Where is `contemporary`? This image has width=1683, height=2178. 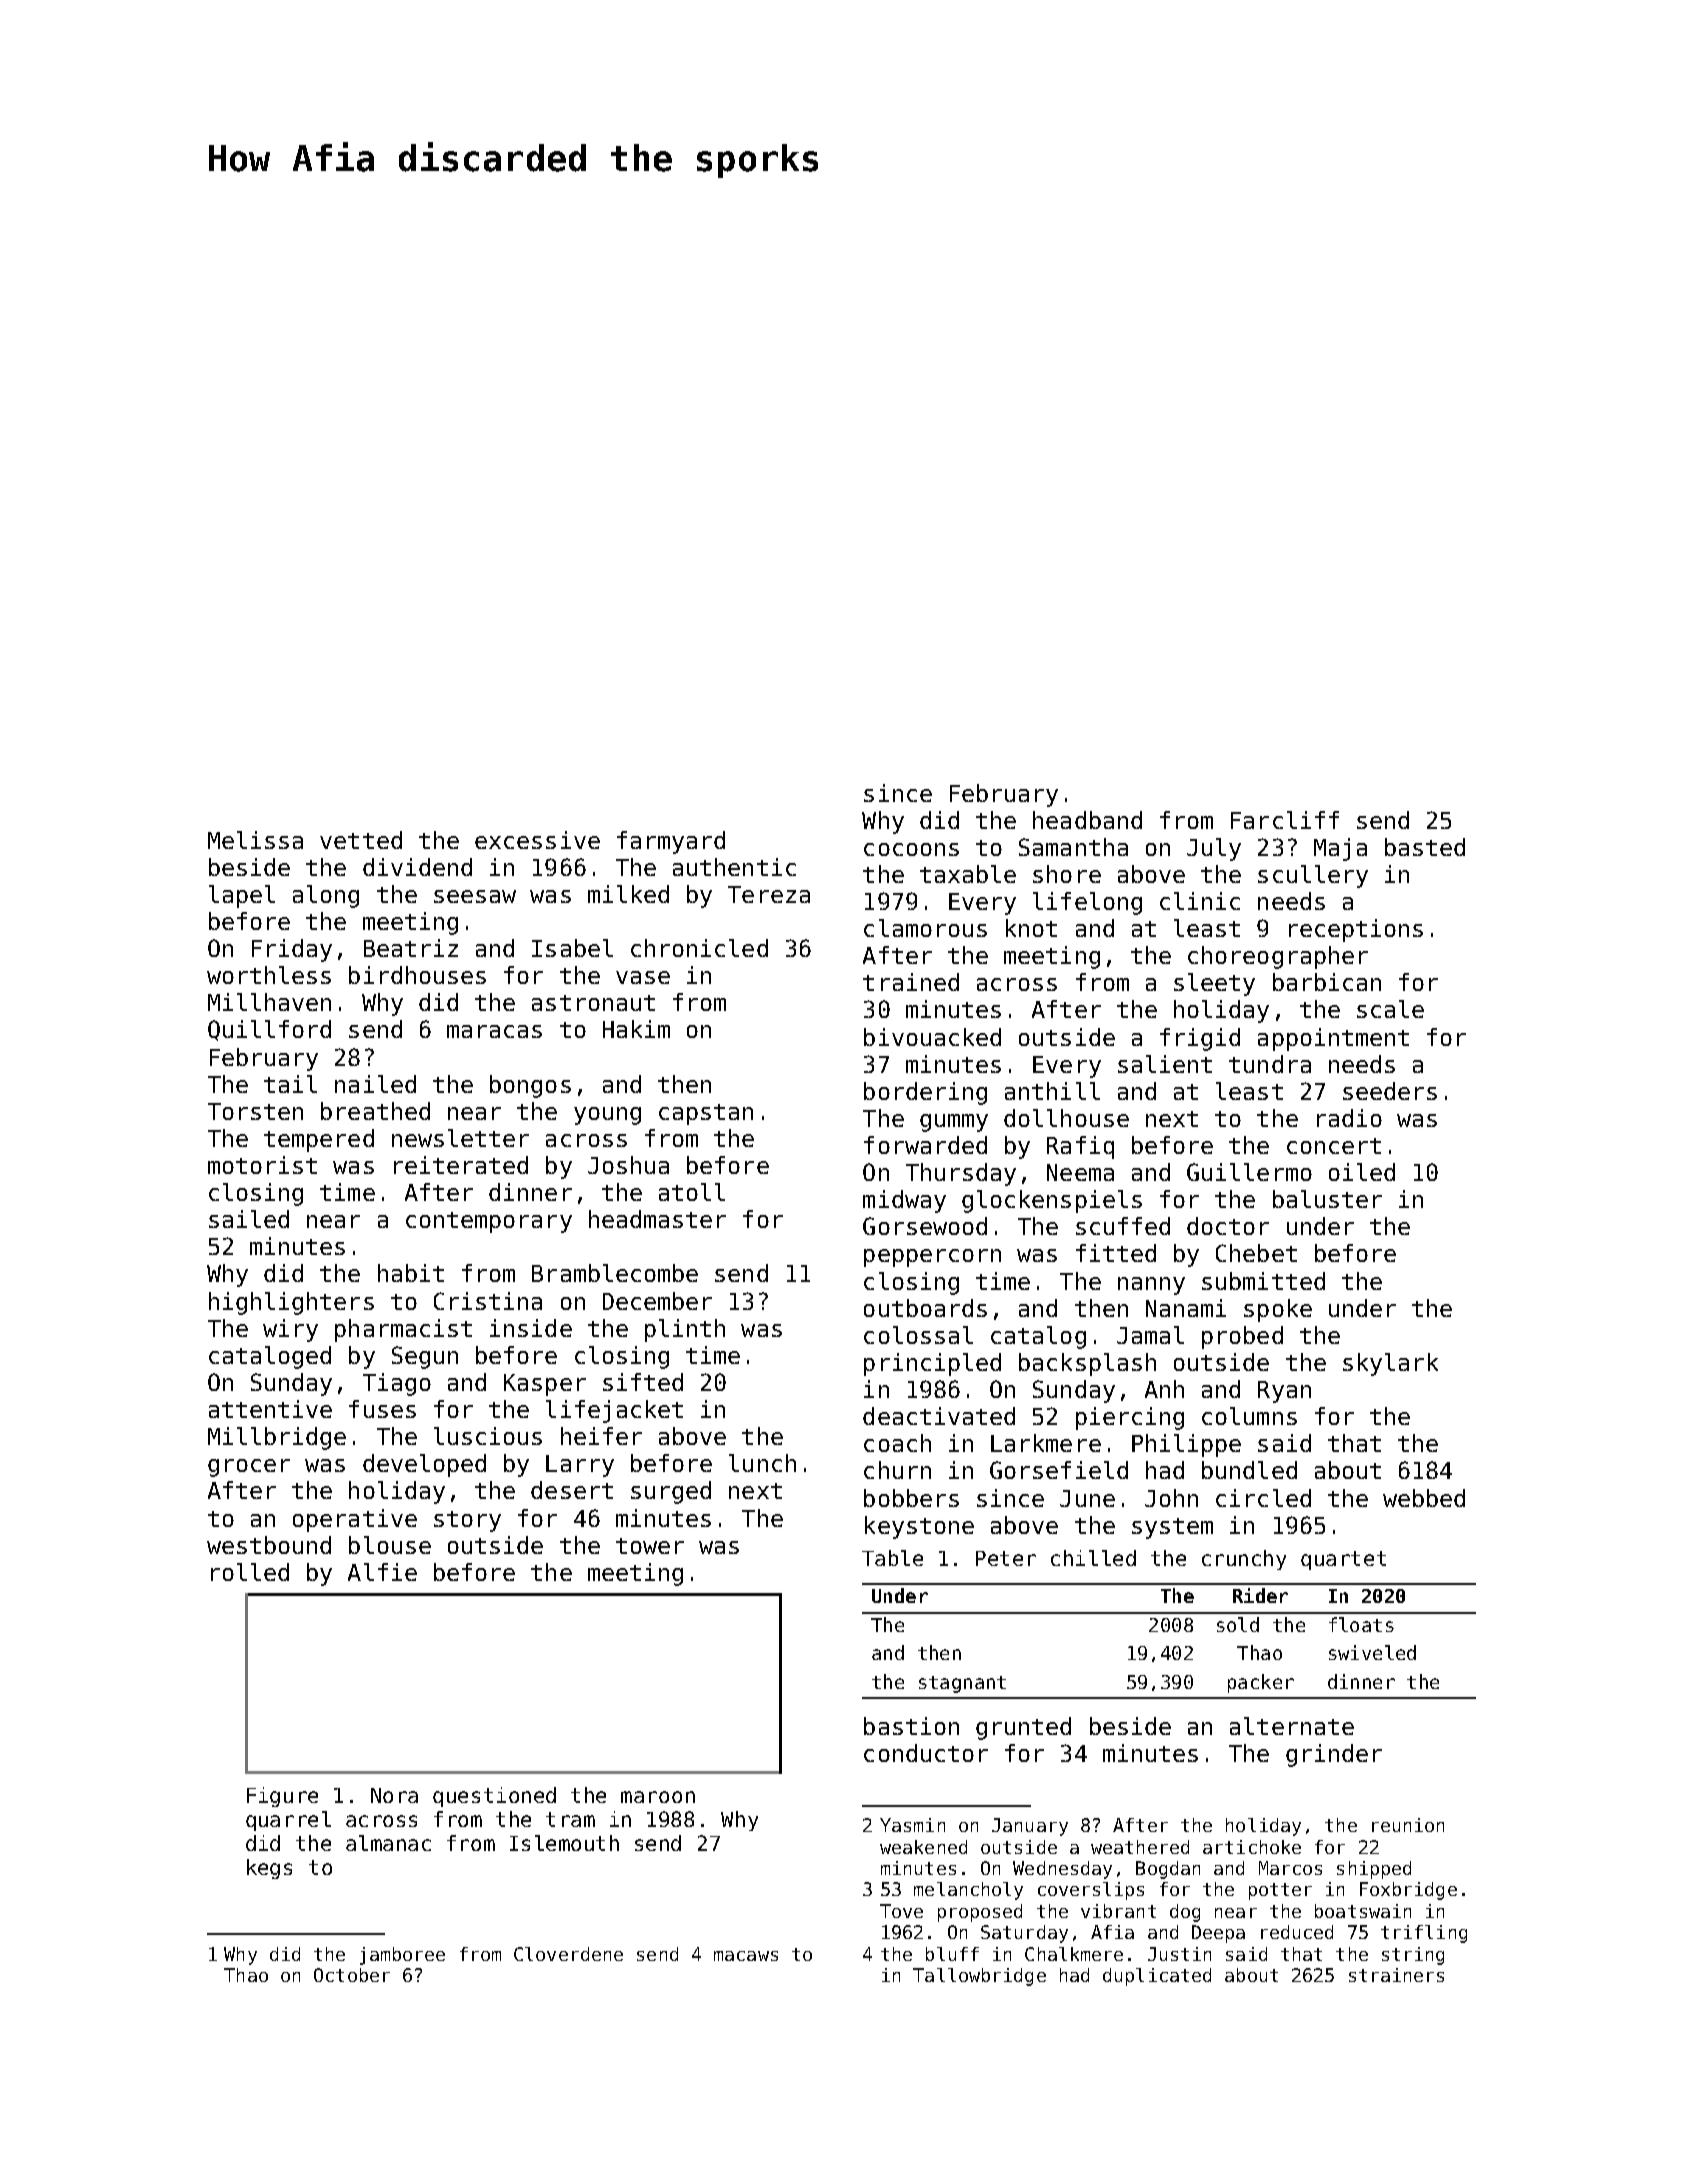 contemporary is located at coordinates (489, 1222).
